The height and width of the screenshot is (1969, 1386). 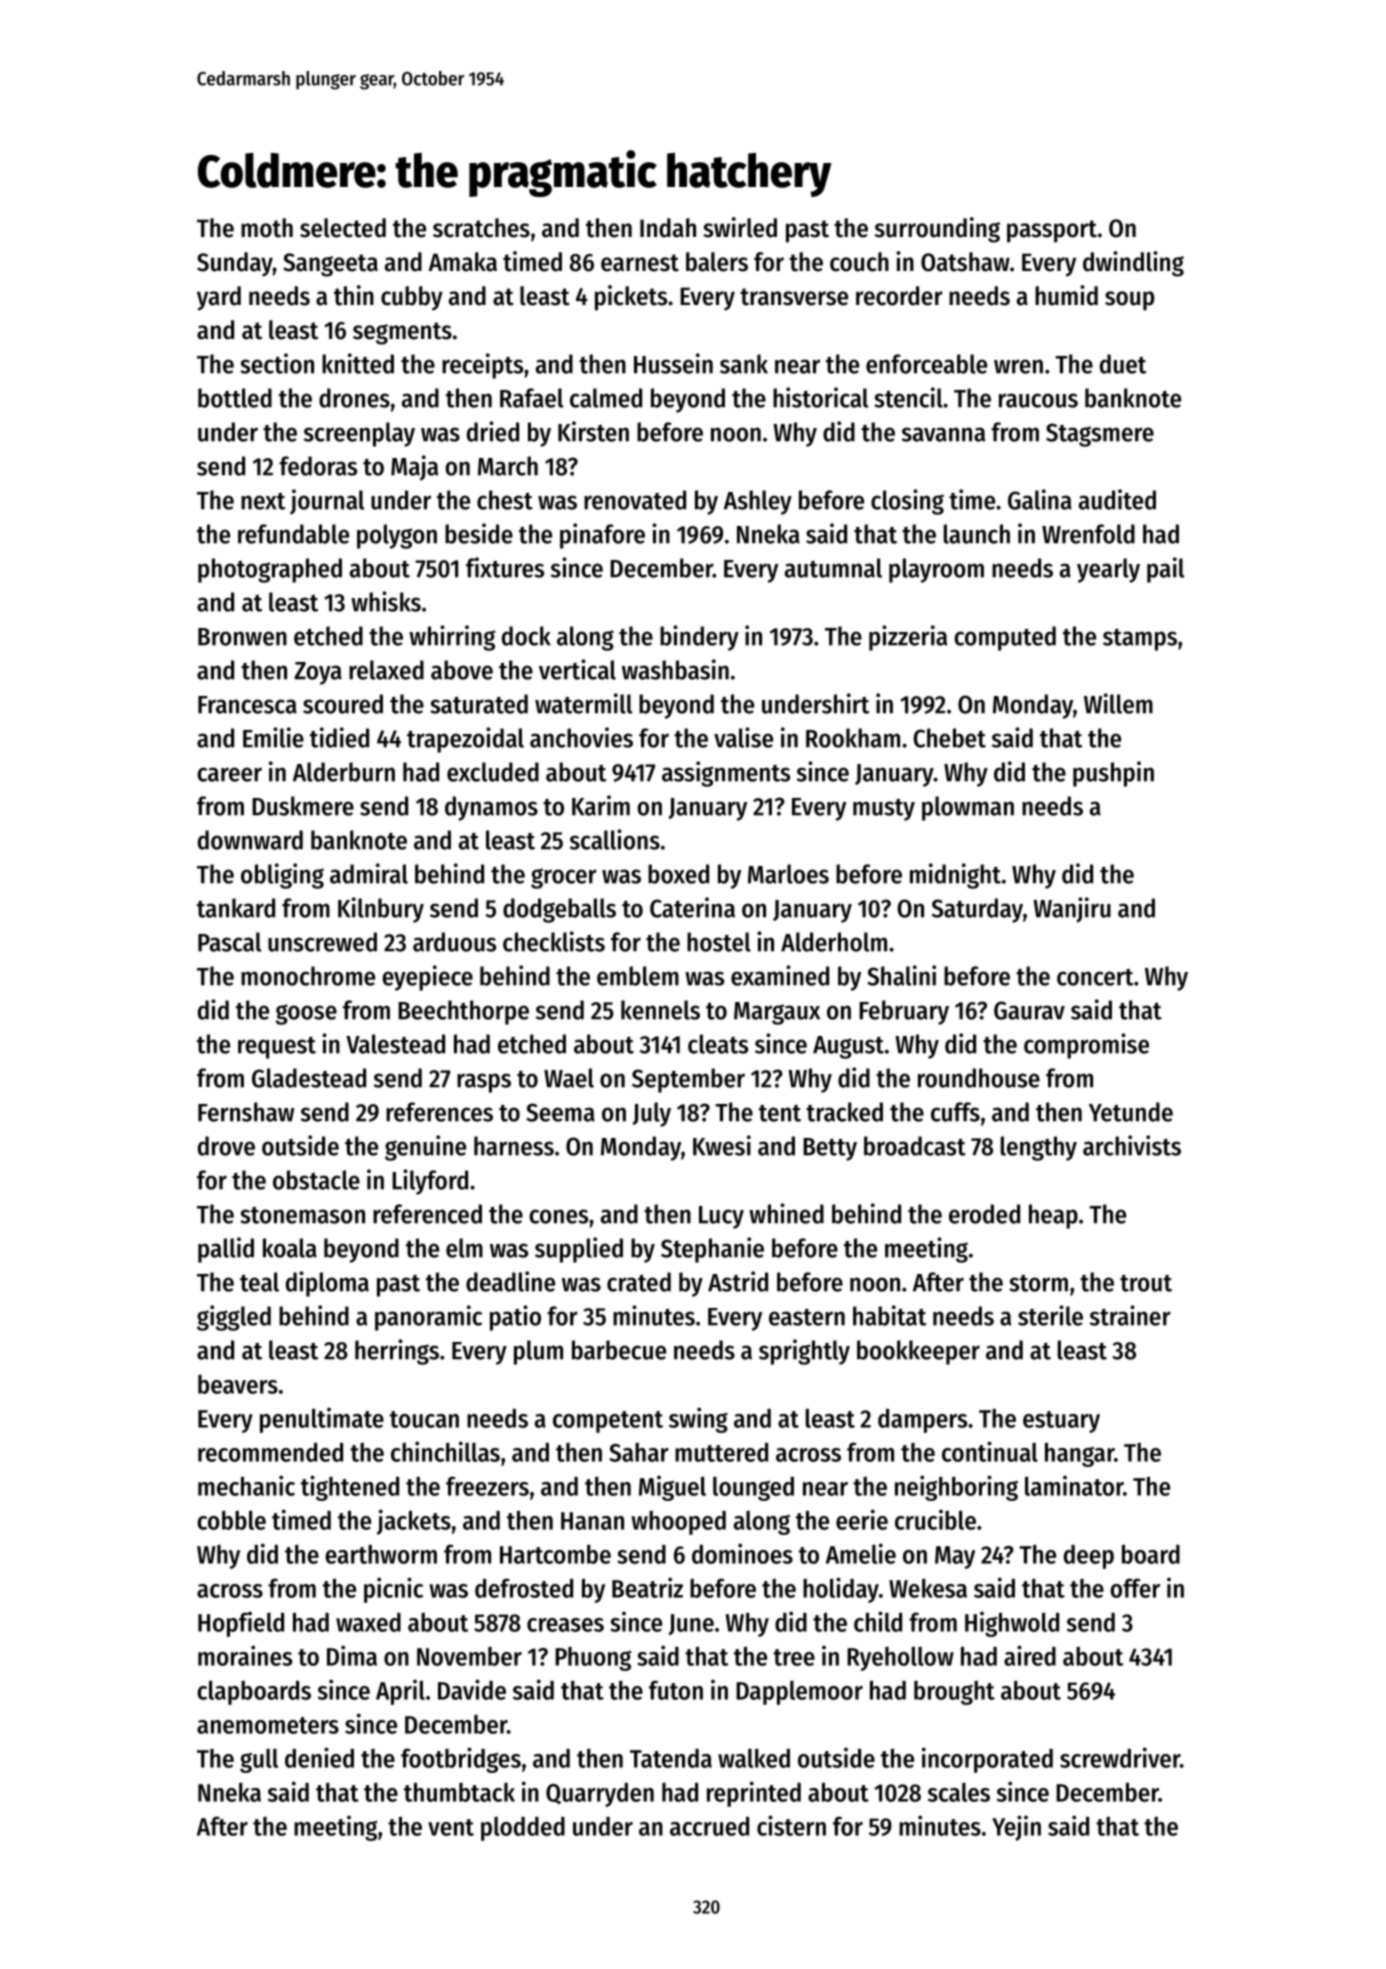 I want to click on surrounding, so click(x=937, y=230).
